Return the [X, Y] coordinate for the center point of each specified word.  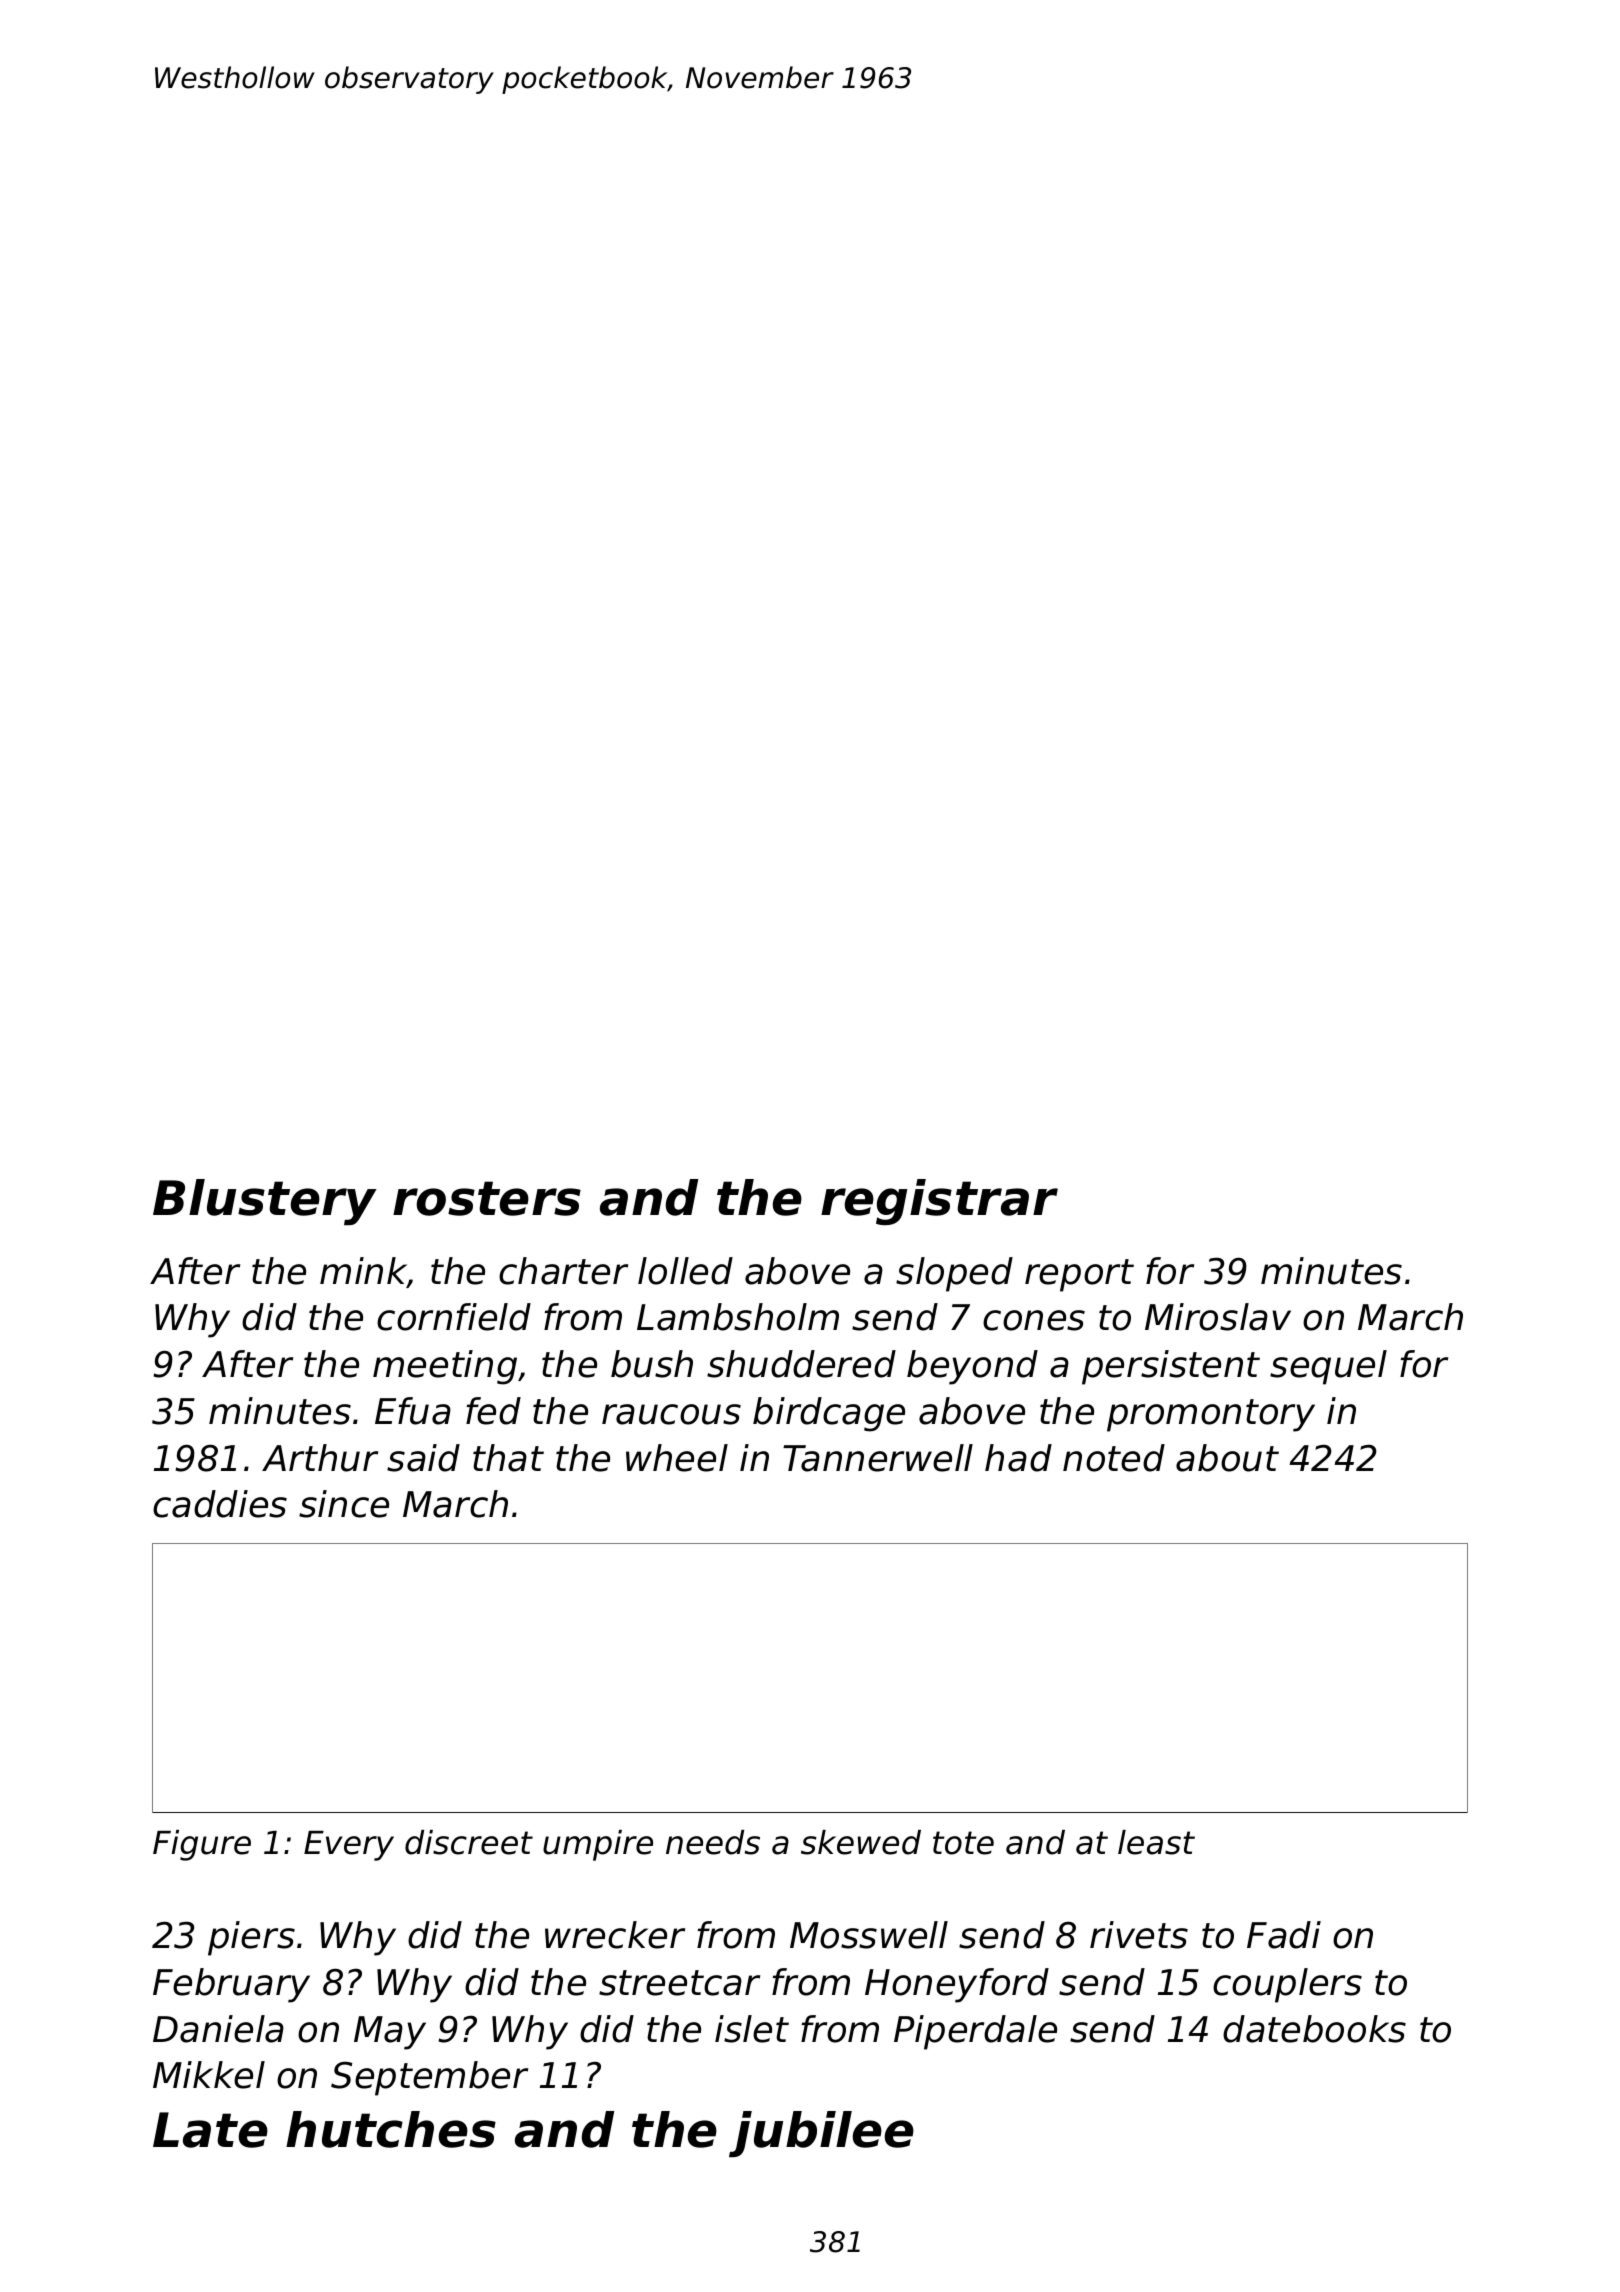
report [1079, 1275]
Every [349, 1846]
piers [251, 1938]
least [1156, 1842]
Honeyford [957, 1985]
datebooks [1314, 2029]
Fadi [1284, 1935]
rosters [487, 1198]
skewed [861, 1842]
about [1227, 1458]
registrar [939, 1202]
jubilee [821, 2134]
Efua [413, 1411]
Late [210, 2130]
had [1018, 1458]
